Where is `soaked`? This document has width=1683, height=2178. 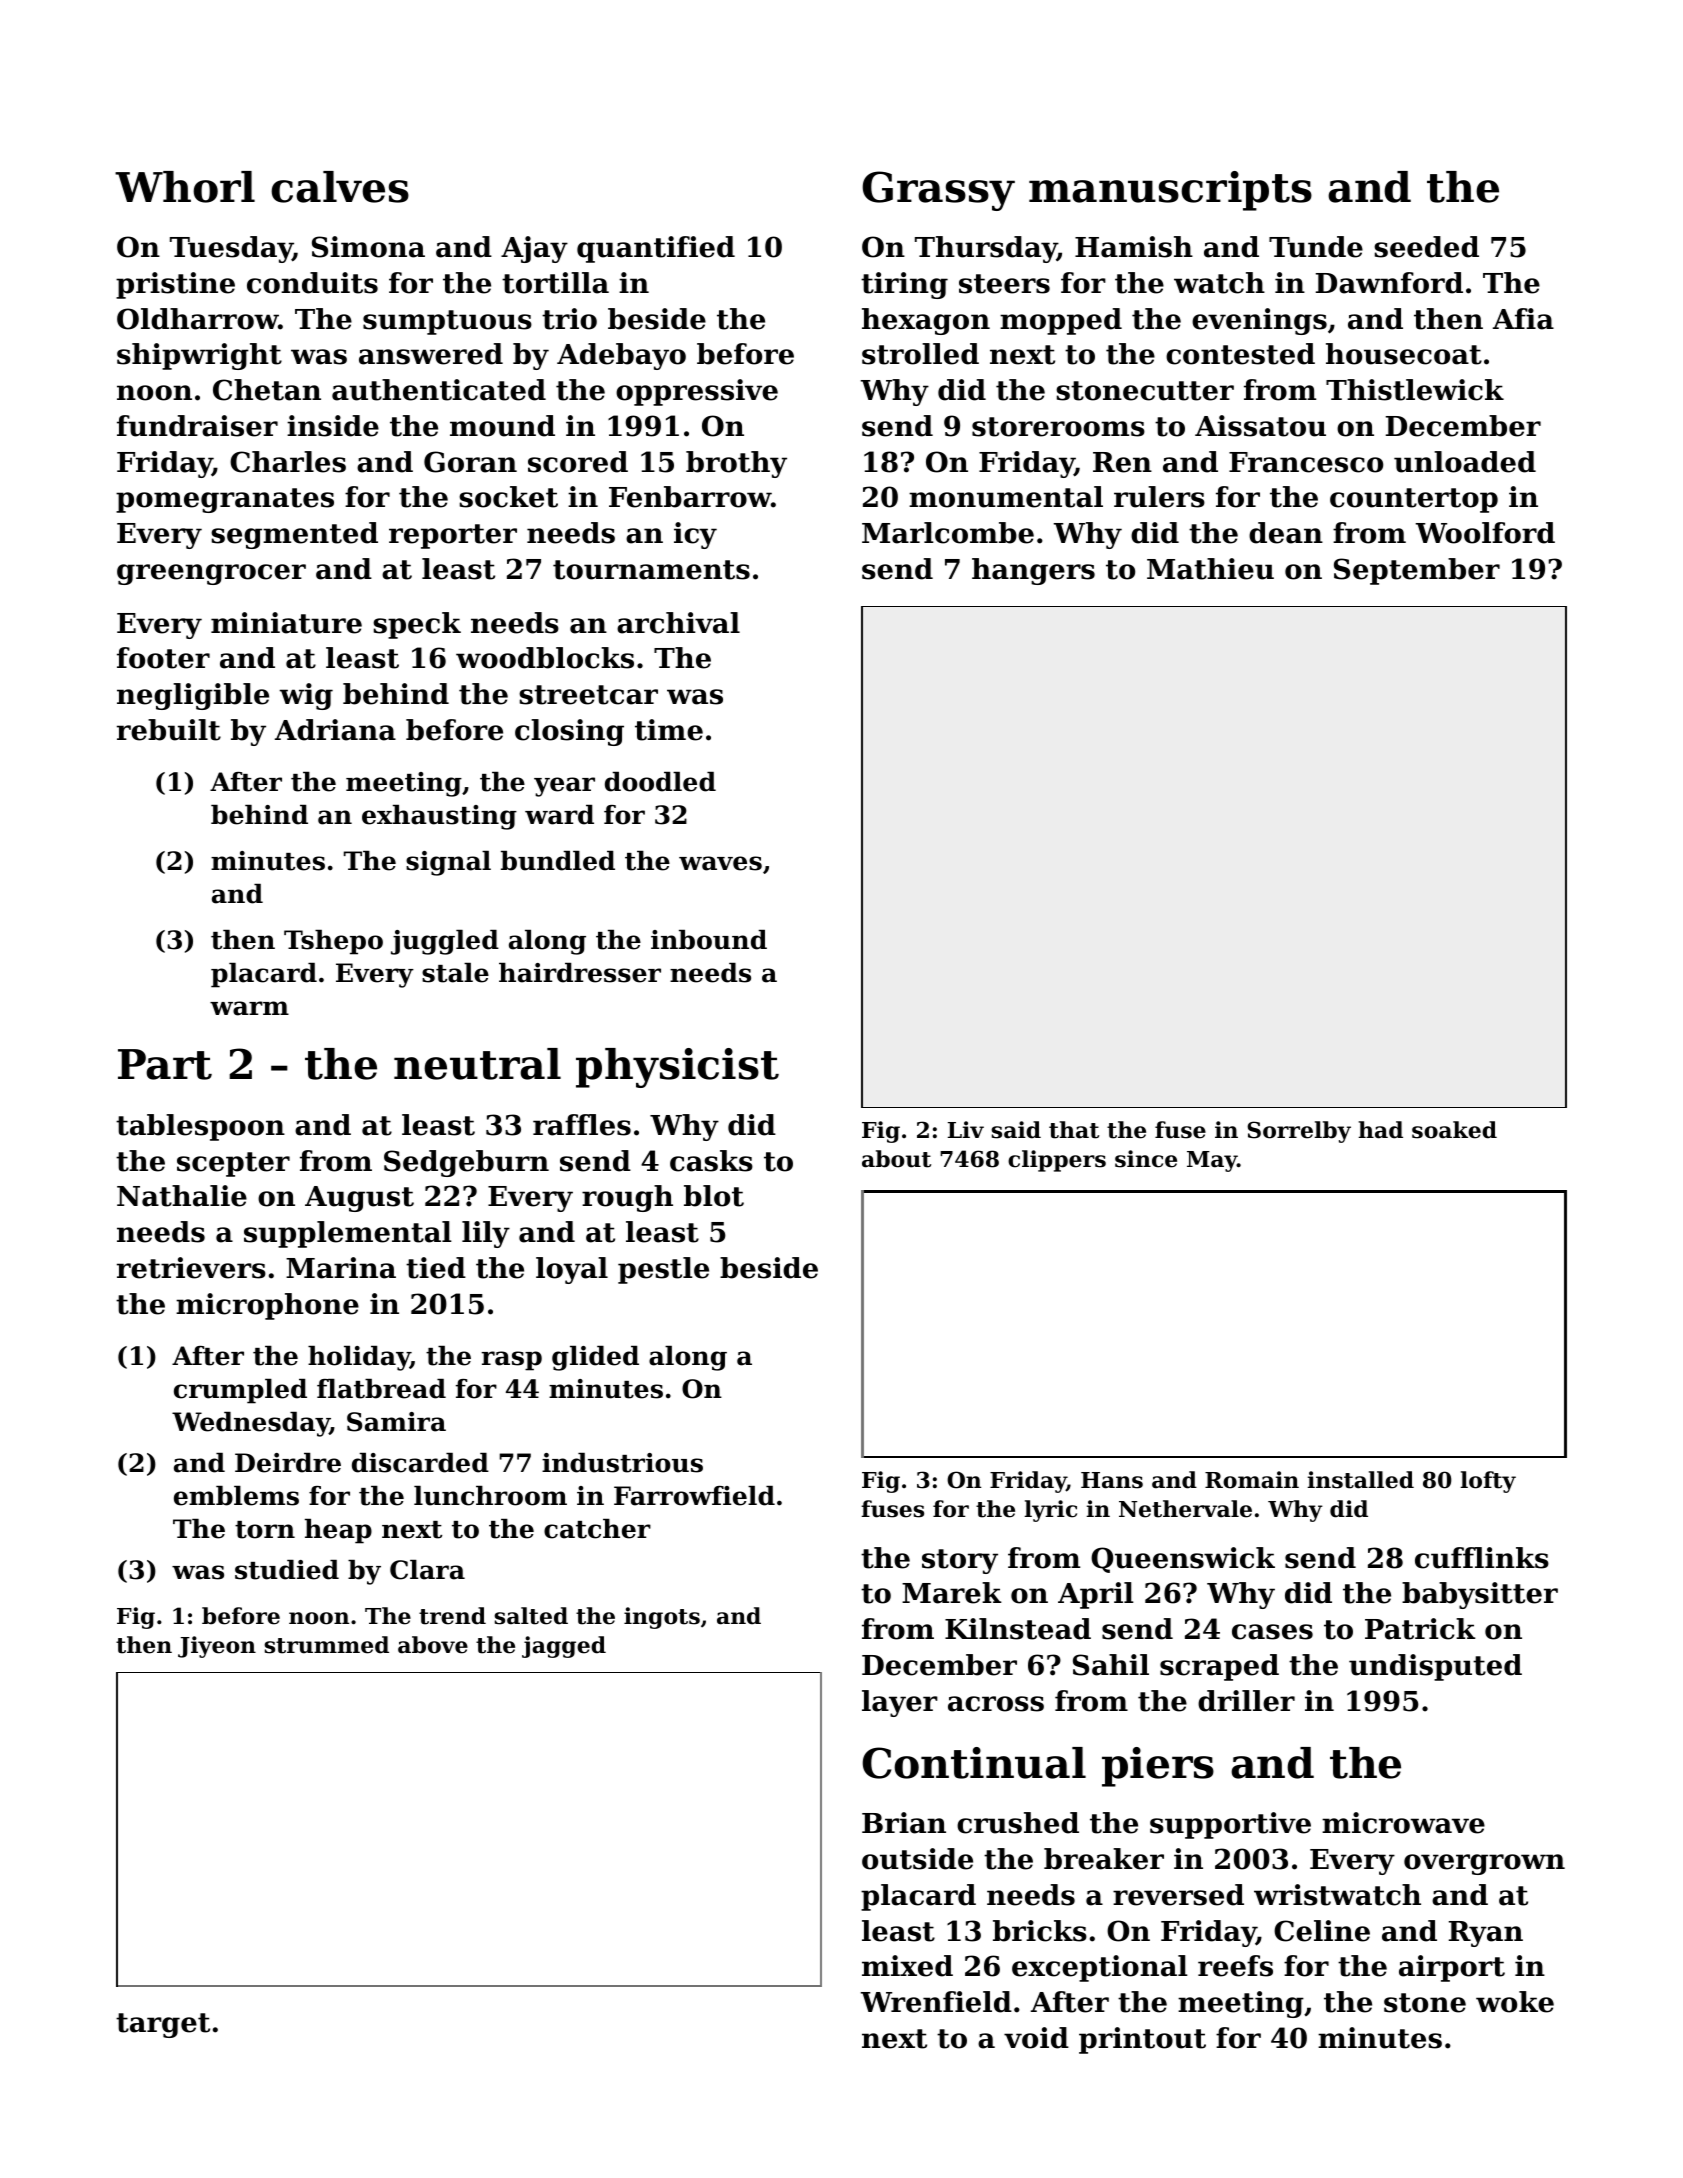
soaked is located at coordinates (1454, 1130).
